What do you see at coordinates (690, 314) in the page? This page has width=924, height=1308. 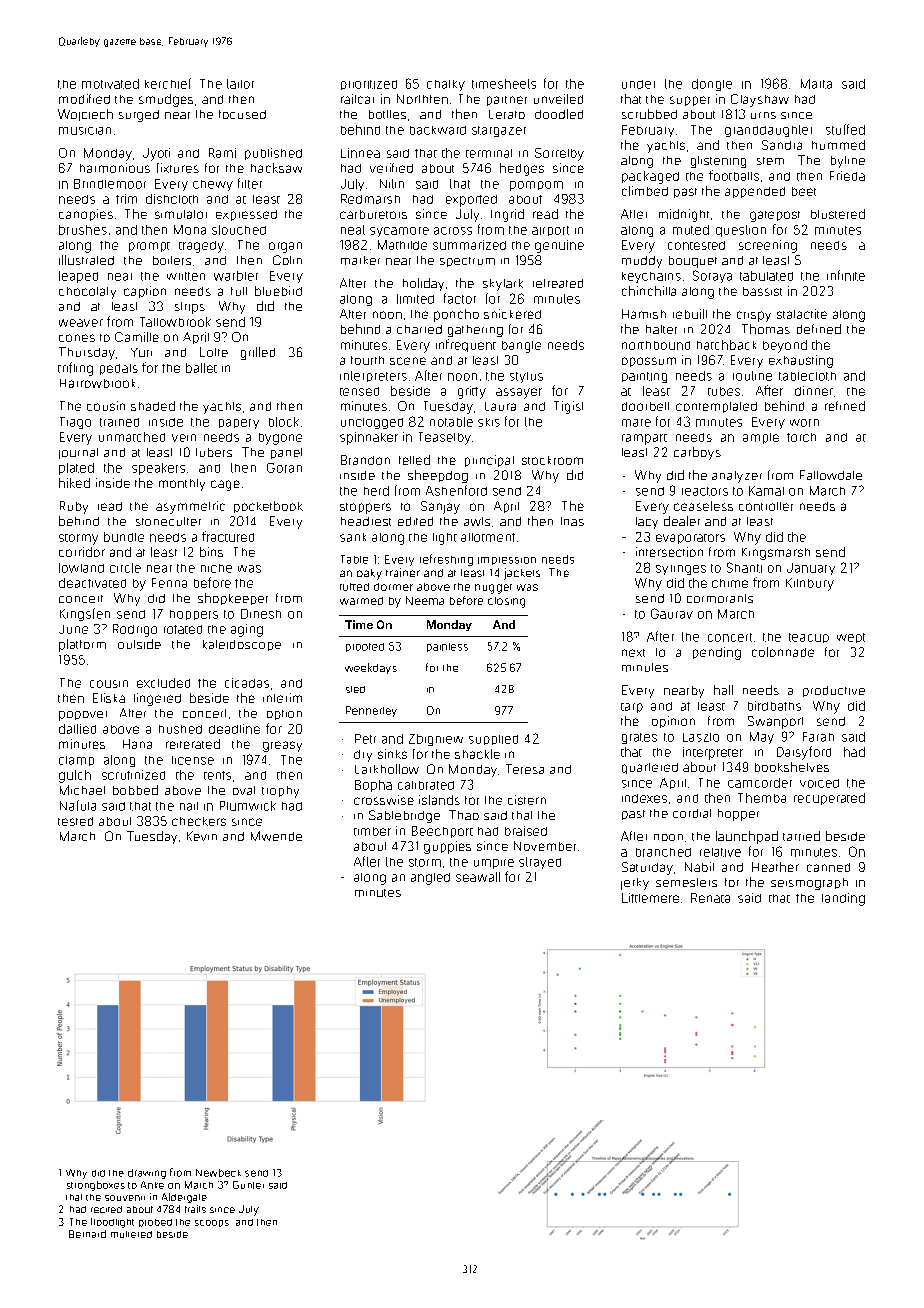 I see `rebuilt` at bounding box center [690, 314].
